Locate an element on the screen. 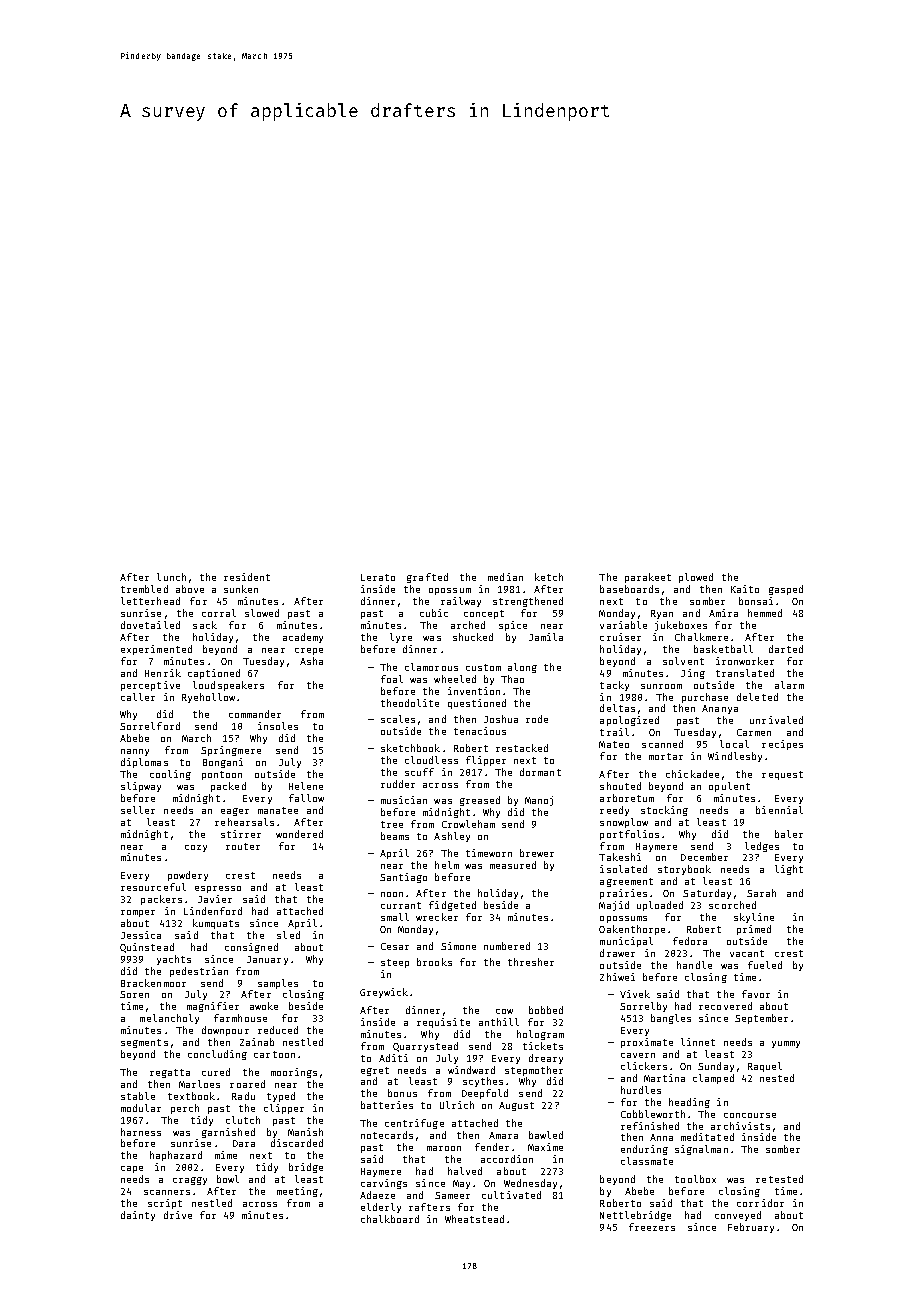 The image size is (924, 1308). greased is located at coordinates (480, 801).
